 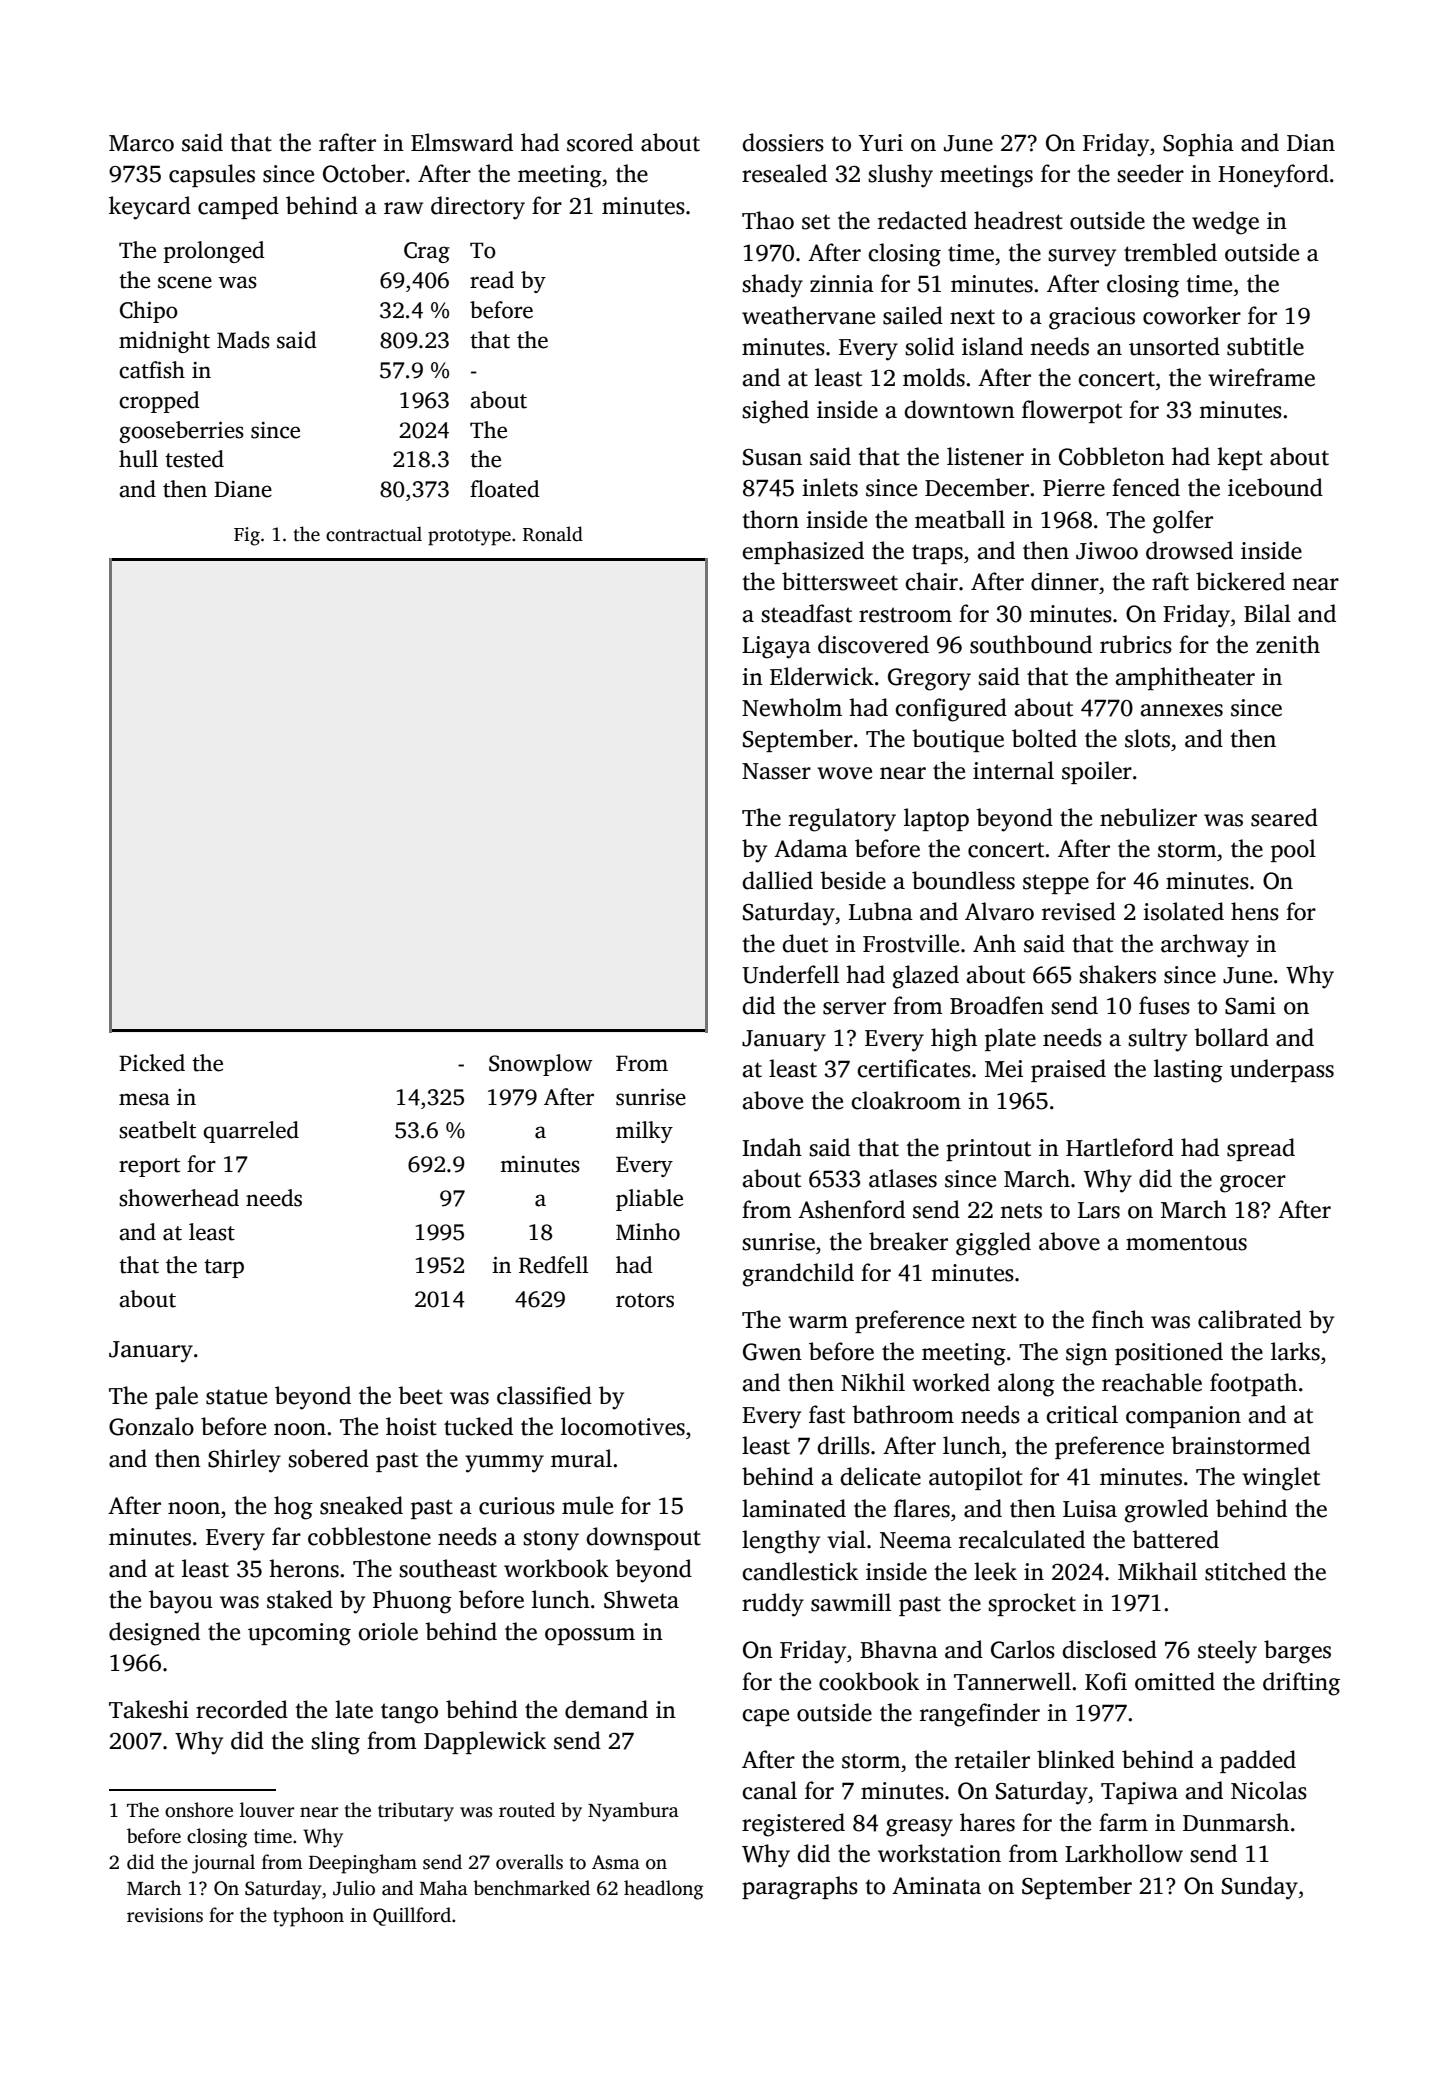 I want to click on Gonzalo, so click(x=151, y=1426).
